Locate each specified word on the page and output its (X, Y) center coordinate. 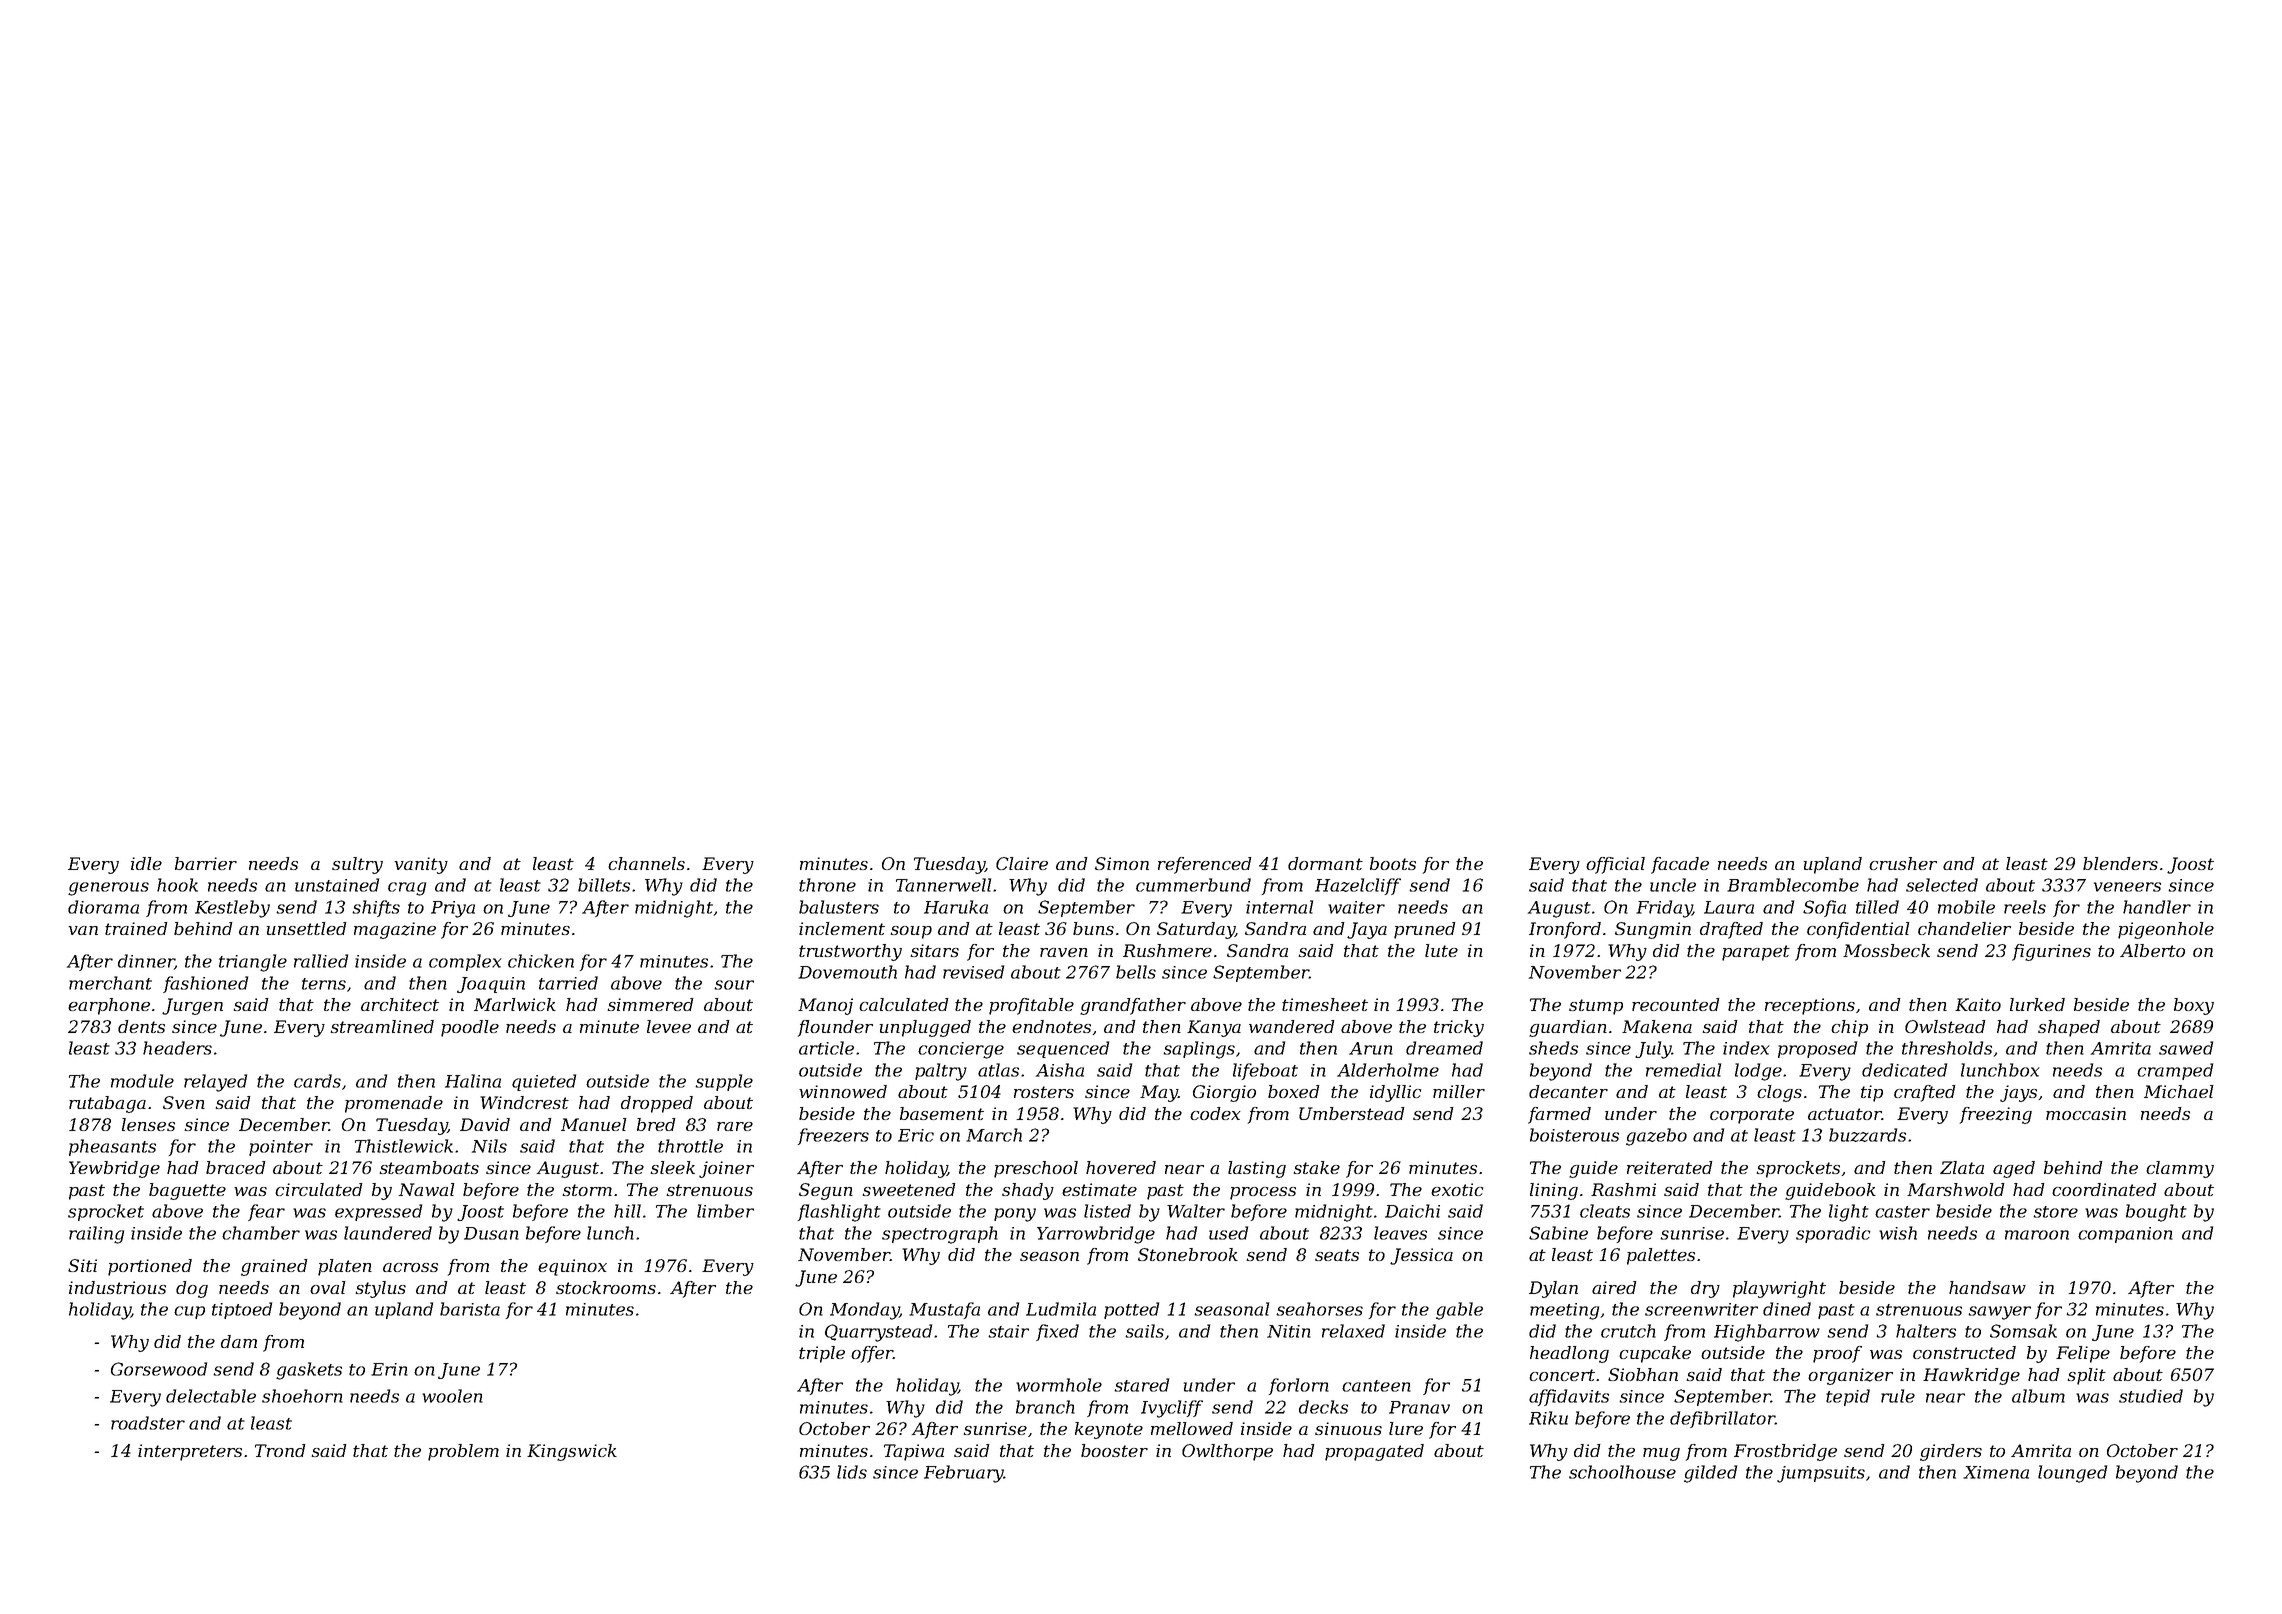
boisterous (1574, 1135)
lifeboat (1265, 1071)
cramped (2175, 1071)
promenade (394, 1104)
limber (725, 1211)
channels (646, 863)
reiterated (1670, 1167)
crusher (1903, 863)
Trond (280, 1450)
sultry (357, 865)
